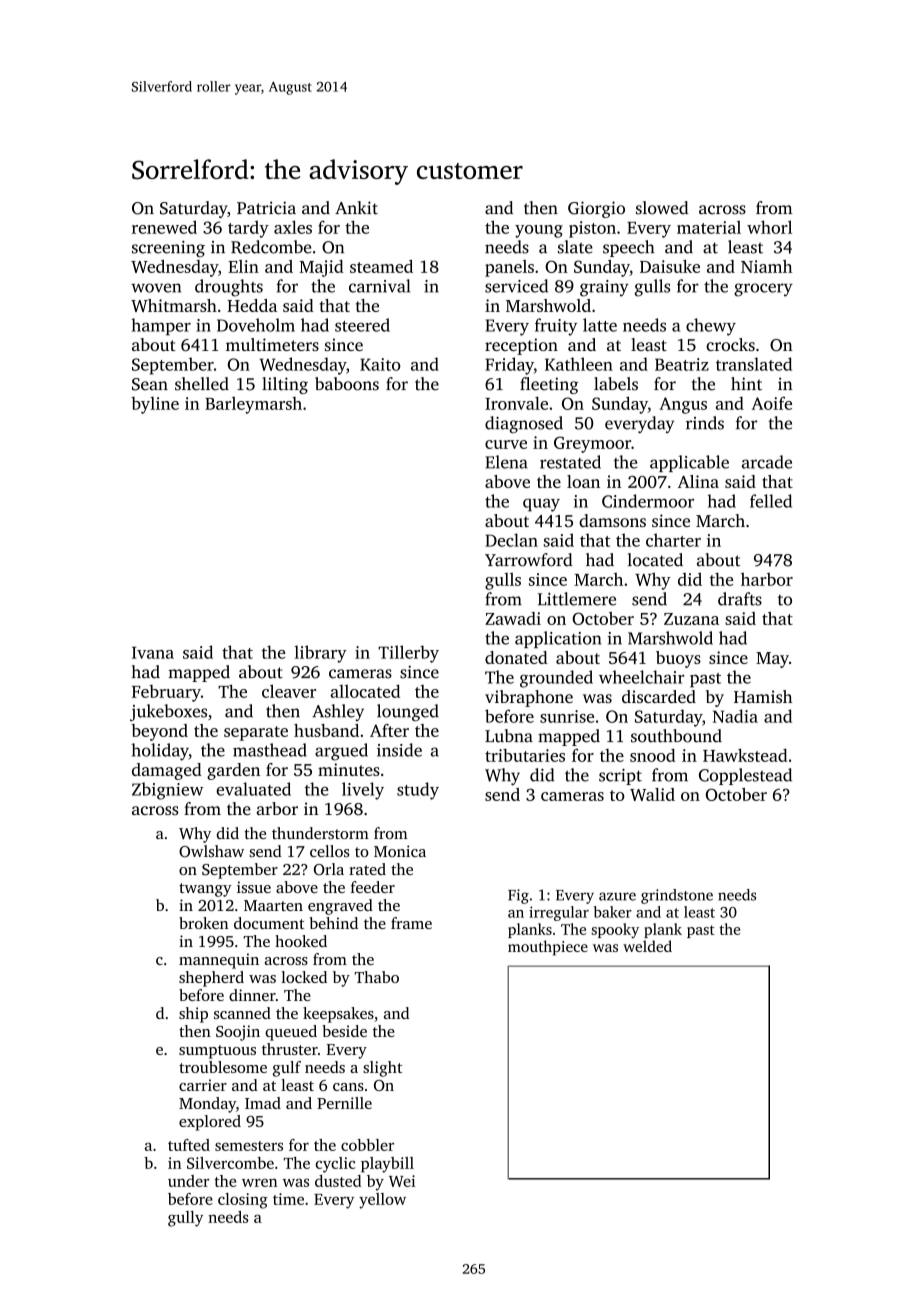 Image resolution: width=924 pixels, height=1311 pixels. What do you see at coordinates (320, 654) in the document?
I see `library` at bounding box center [320, 654].
